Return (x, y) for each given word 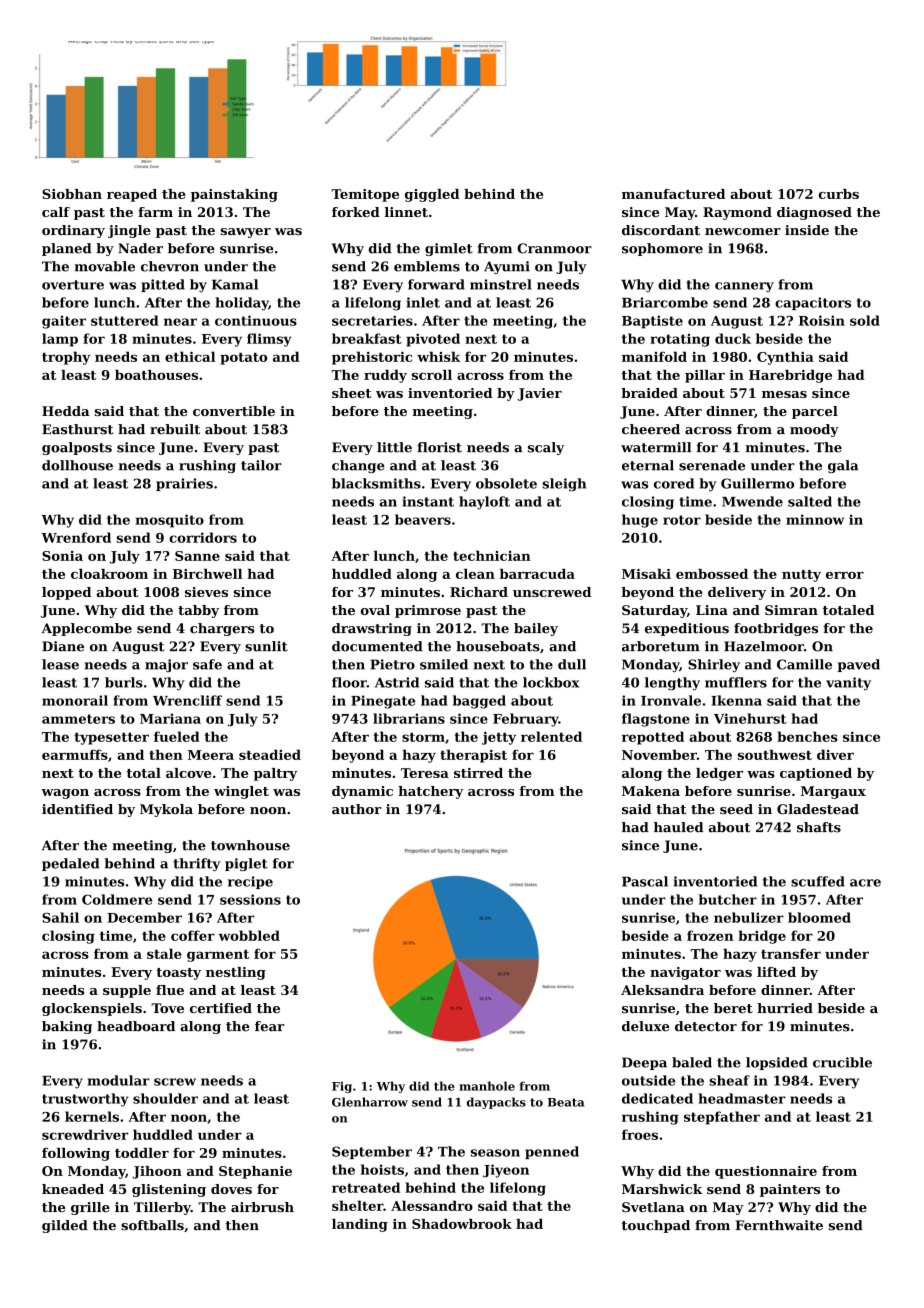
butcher (728, 899)
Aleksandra (662, 990)
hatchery (430, 792)
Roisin (822, 320)
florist (439, 447)
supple (127, 991)
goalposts (77, 448)
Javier (539, 394)
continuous (256, 320)
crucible (842, 1062)
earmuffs (75, 754)
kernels (92, 1116)
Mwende (752, 501)
